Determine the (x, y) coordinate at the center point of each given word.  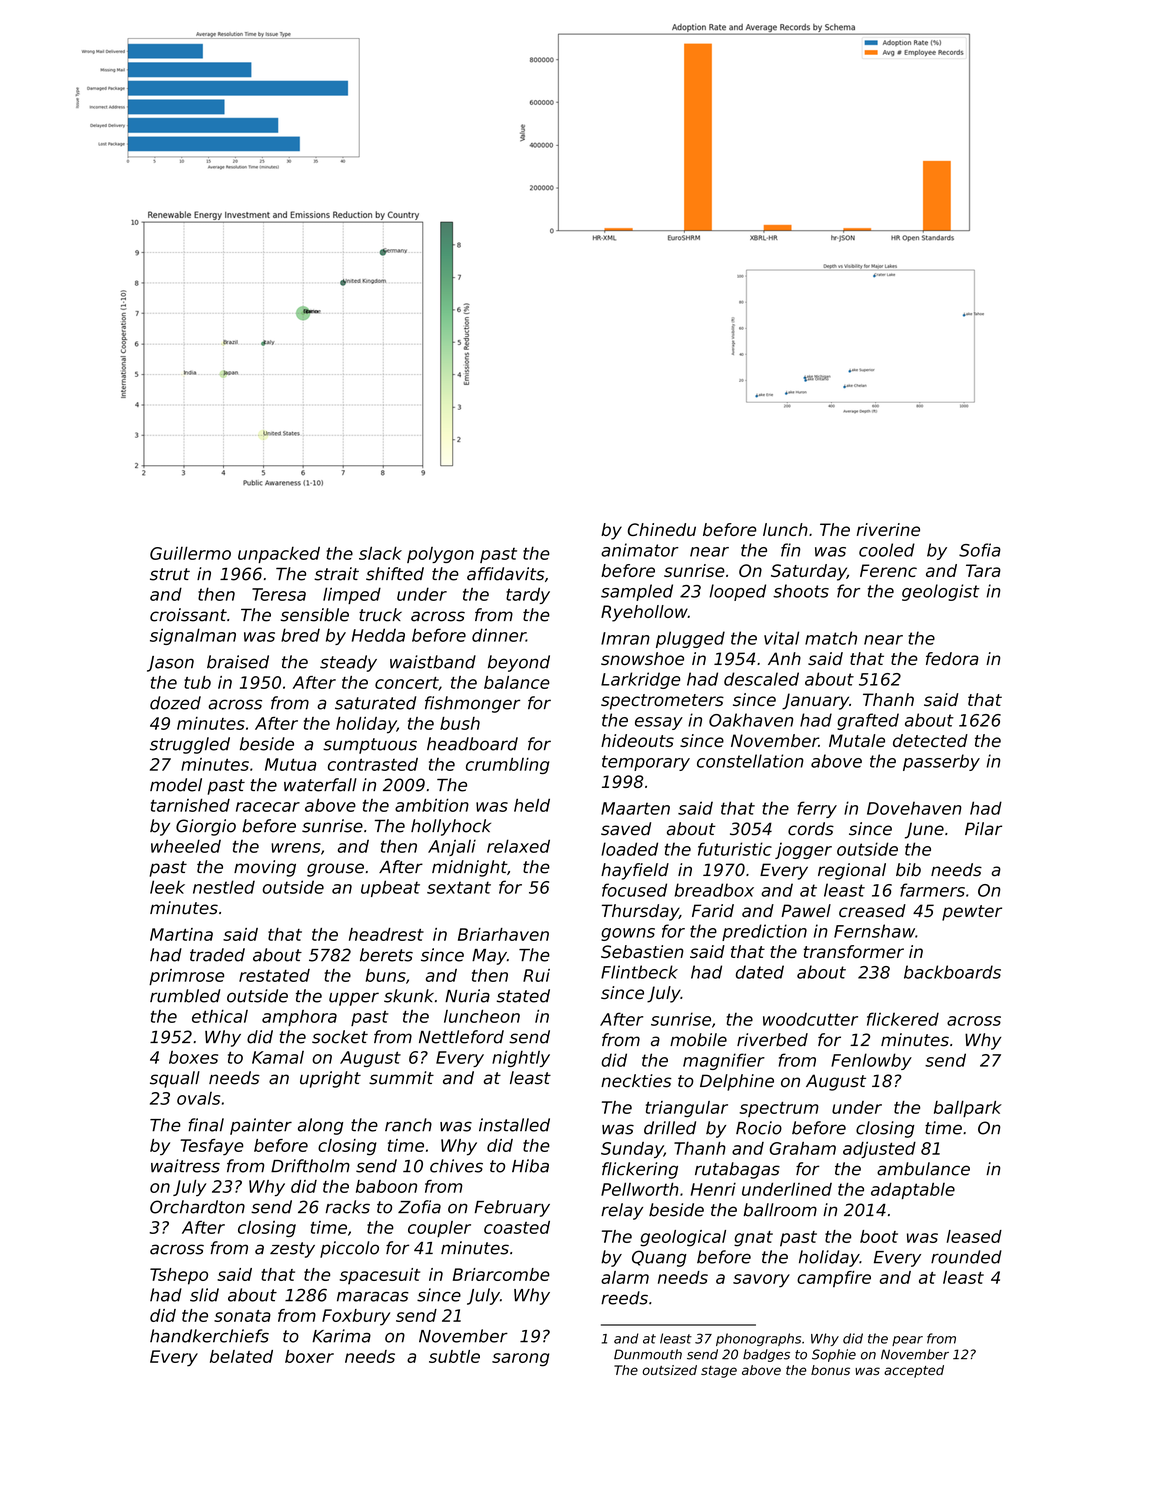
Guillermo (190, 553)
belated (241, 1356)
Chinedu (662, 529)
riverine (888, 529)
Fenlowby (871, 1061)
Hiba (530, 1166)
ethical (220, 1016)
